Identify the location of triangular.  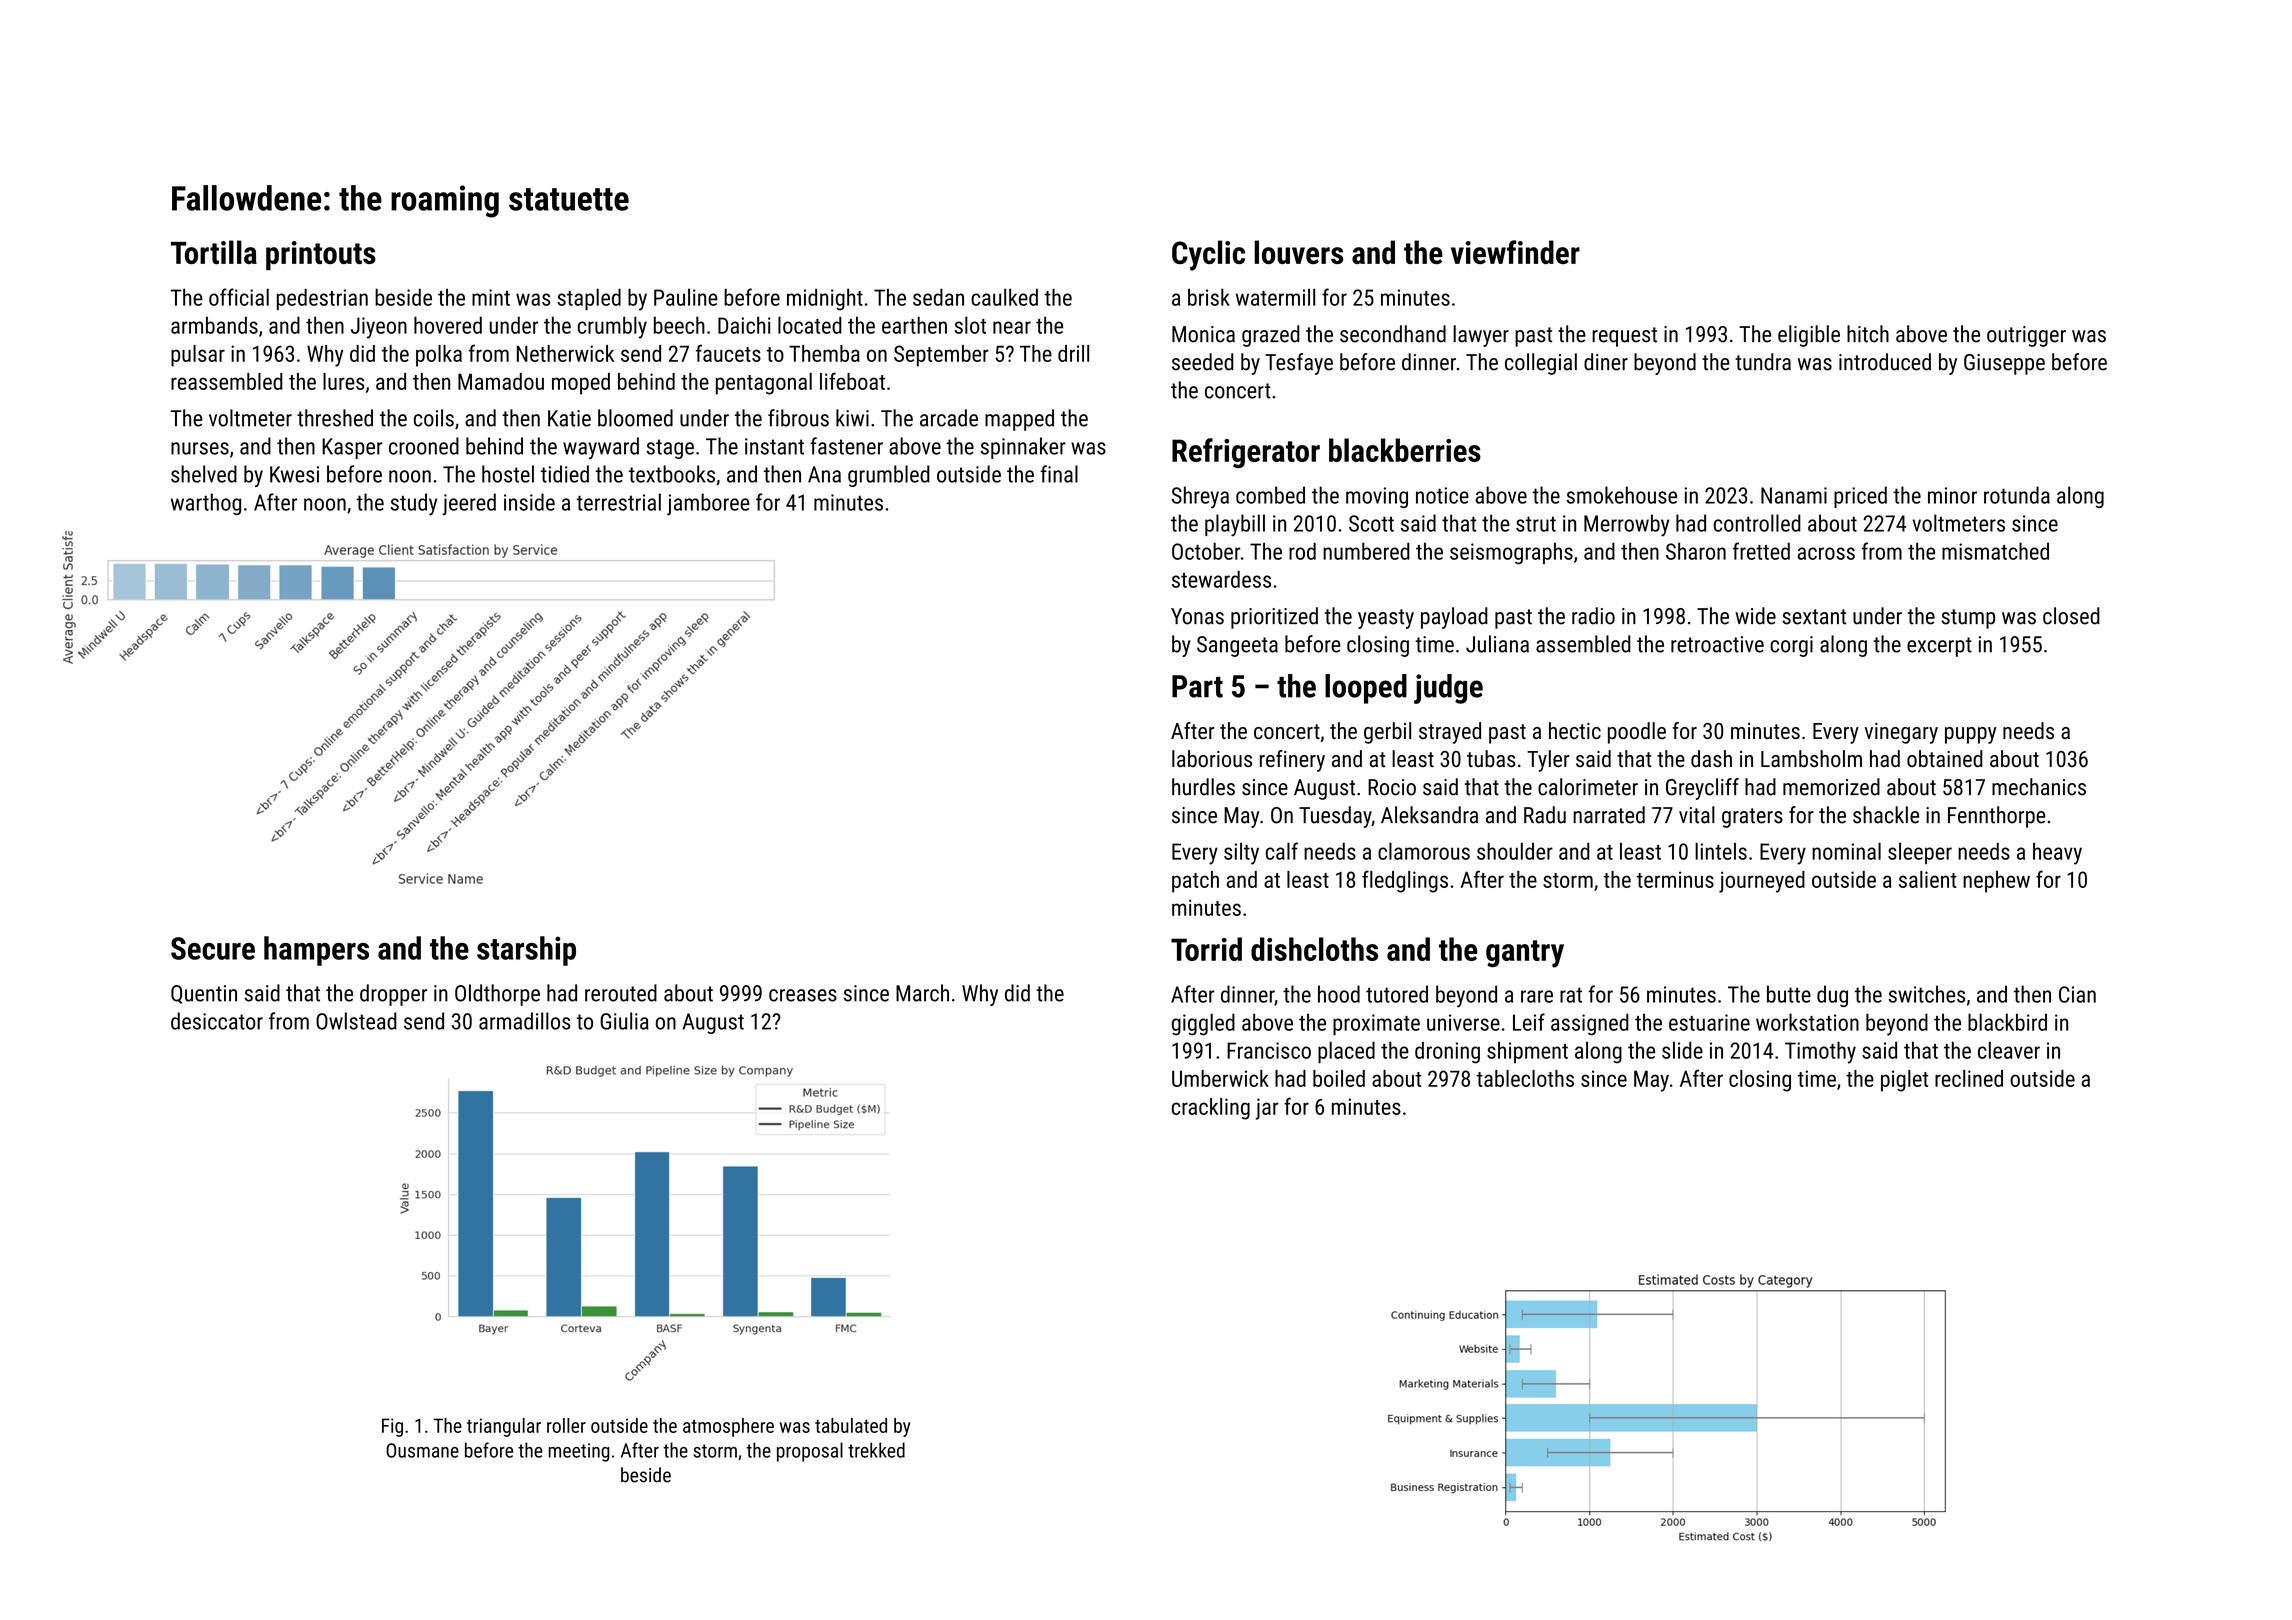
(504, 1427).
